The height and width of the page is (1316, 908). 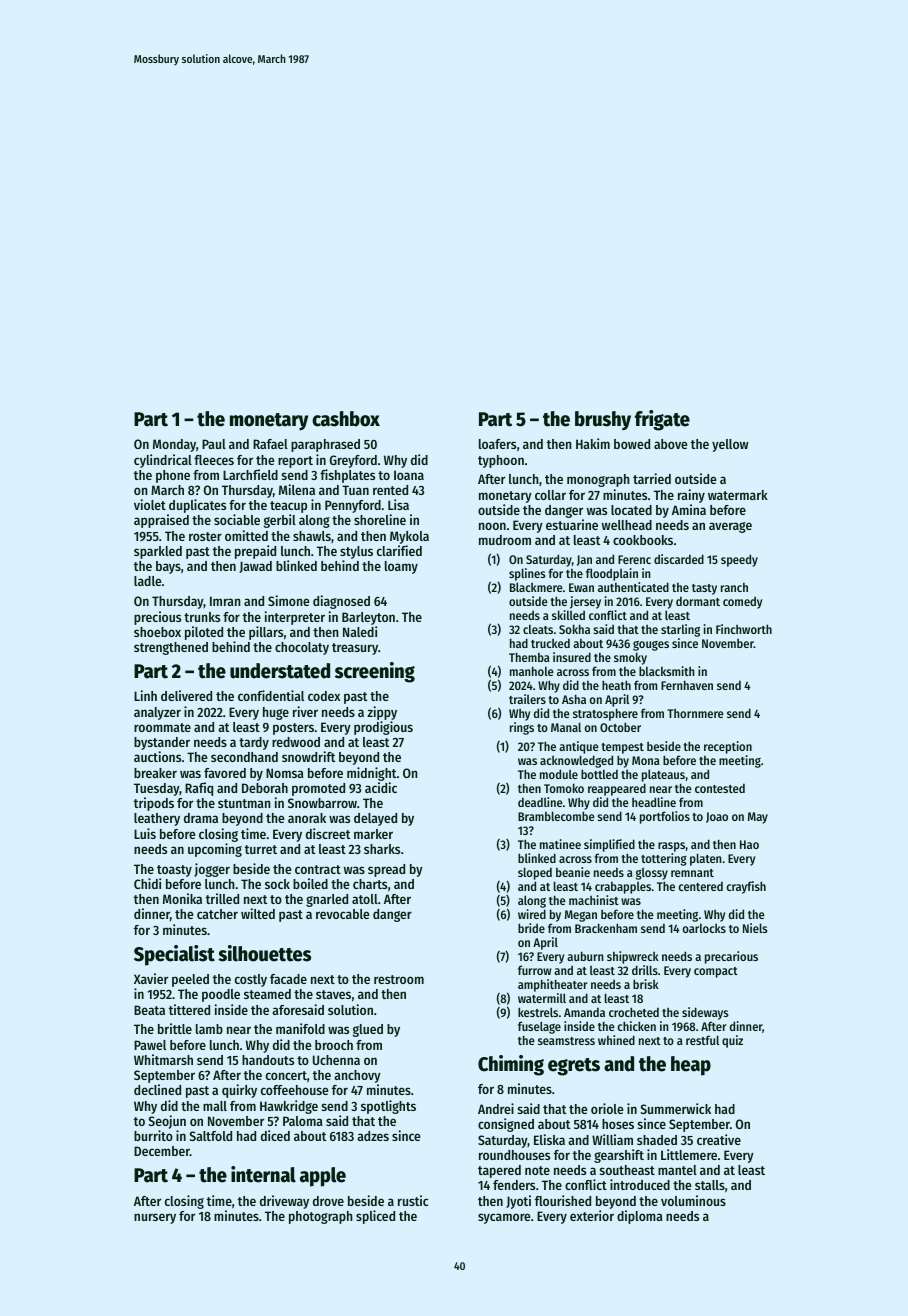 What do you see at coordinates (153, 1135) in the page?
I see `burrito` at bounding box center [153, 1135].
